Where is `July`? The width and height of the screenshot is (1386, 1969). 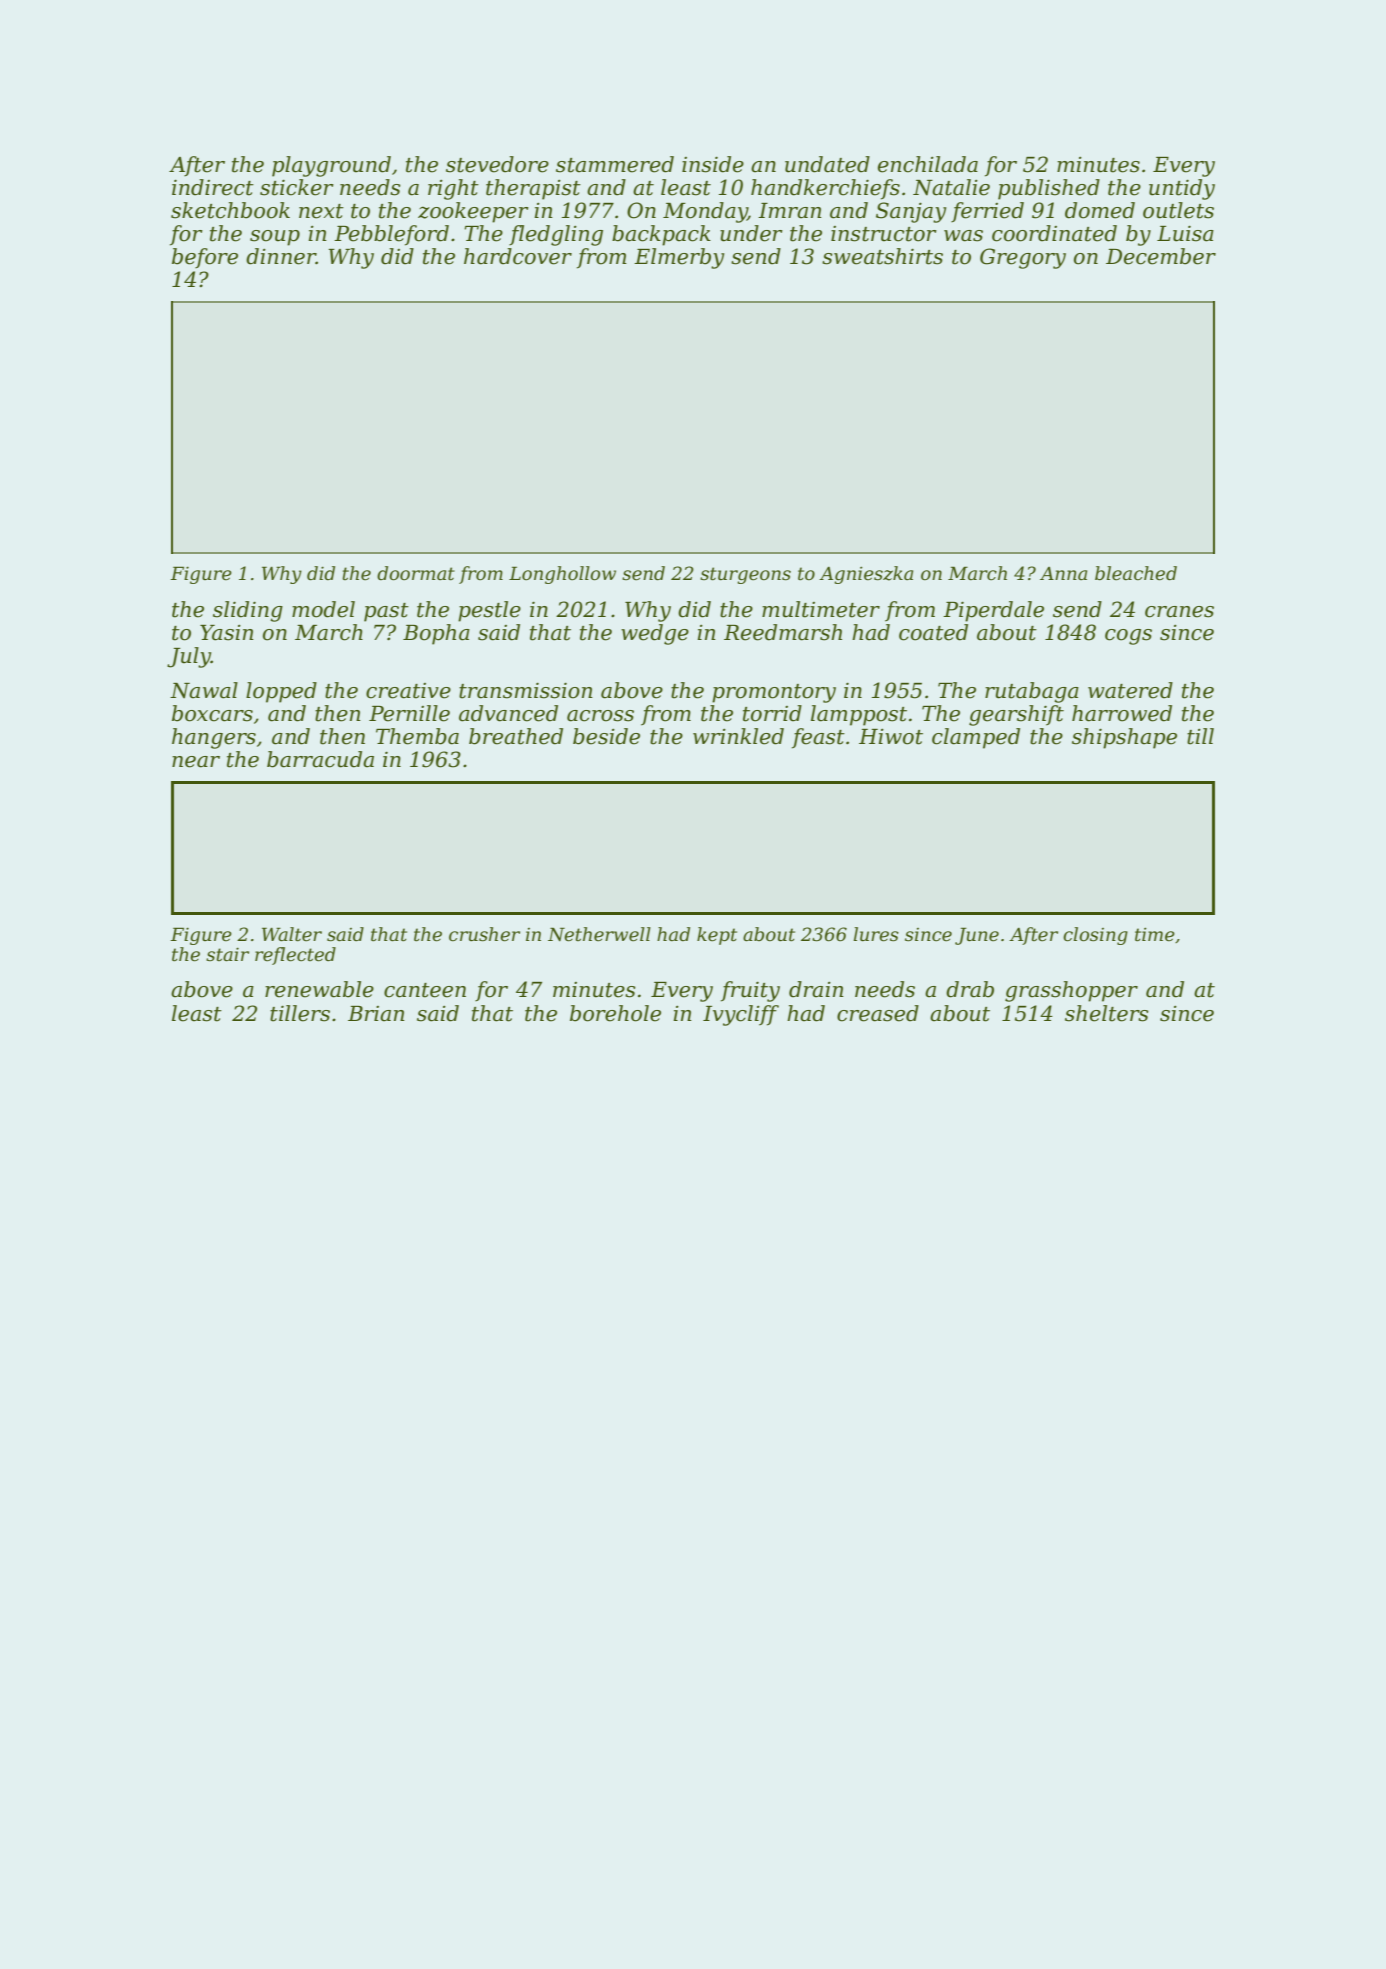
July is located at coordinates (189, 657).
